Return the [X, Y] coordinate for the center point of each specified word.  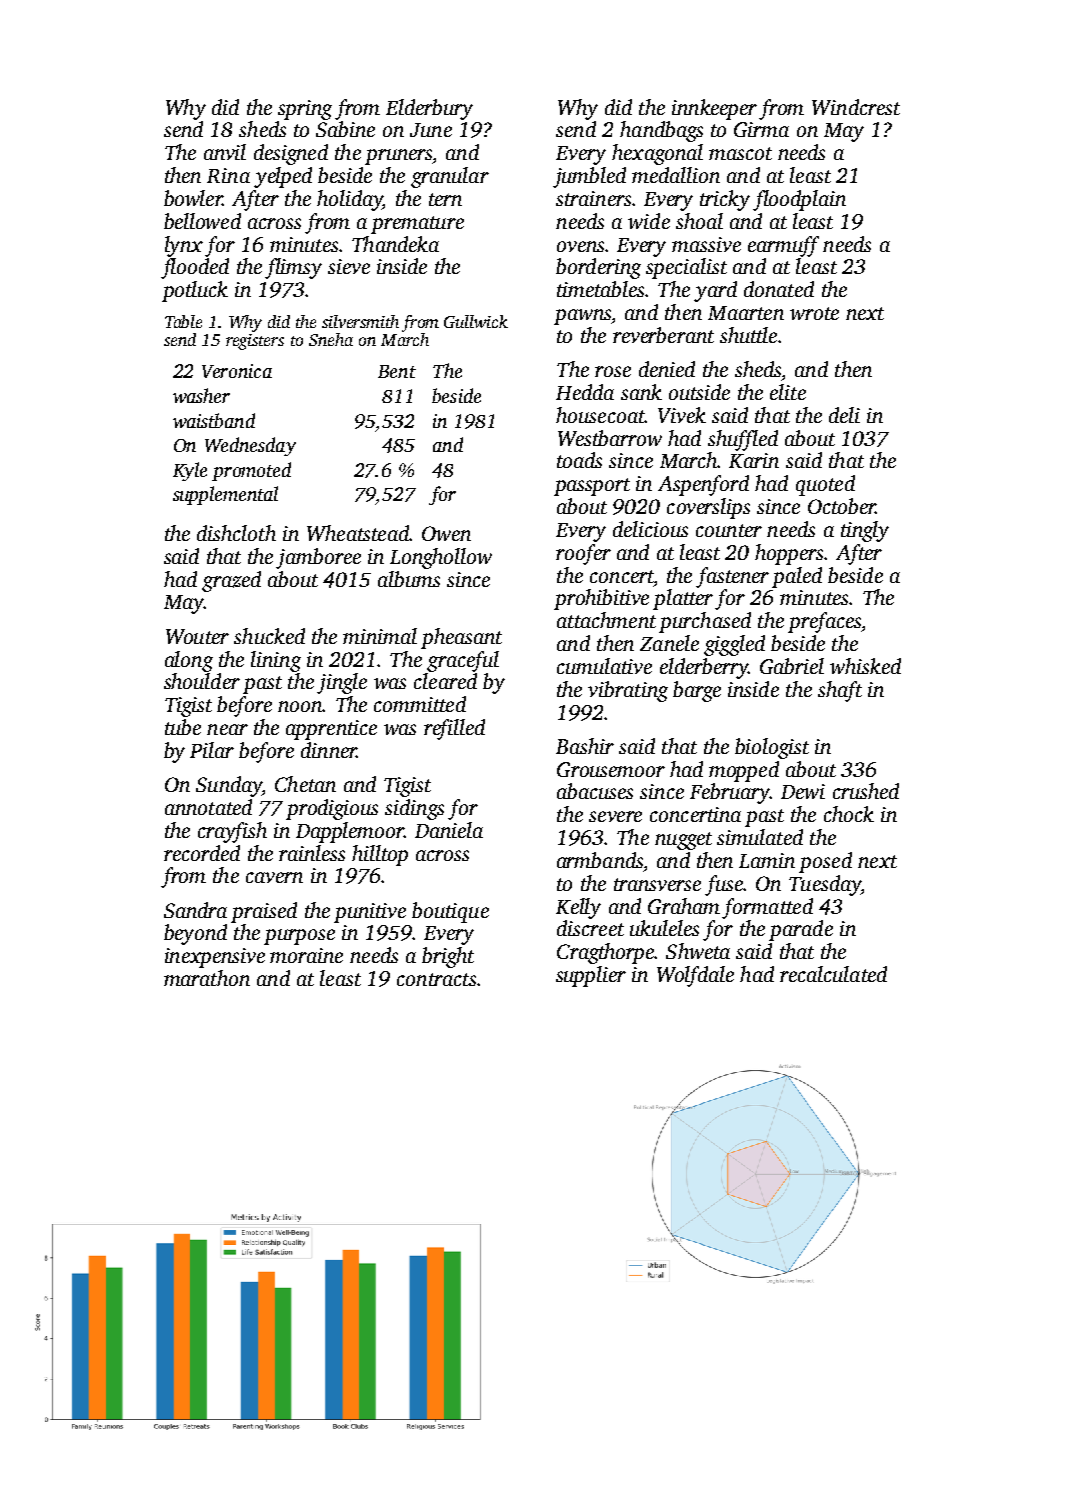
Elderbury [429, 109]
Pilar [212, 750]
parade [801, 930]
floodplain [799, 200]
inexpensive [215, 958]
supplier [591, 976]
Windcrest [856, 107]
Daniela [449, 830]
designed [291, 154]
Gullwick [476, 321]
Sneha [331, 339]
